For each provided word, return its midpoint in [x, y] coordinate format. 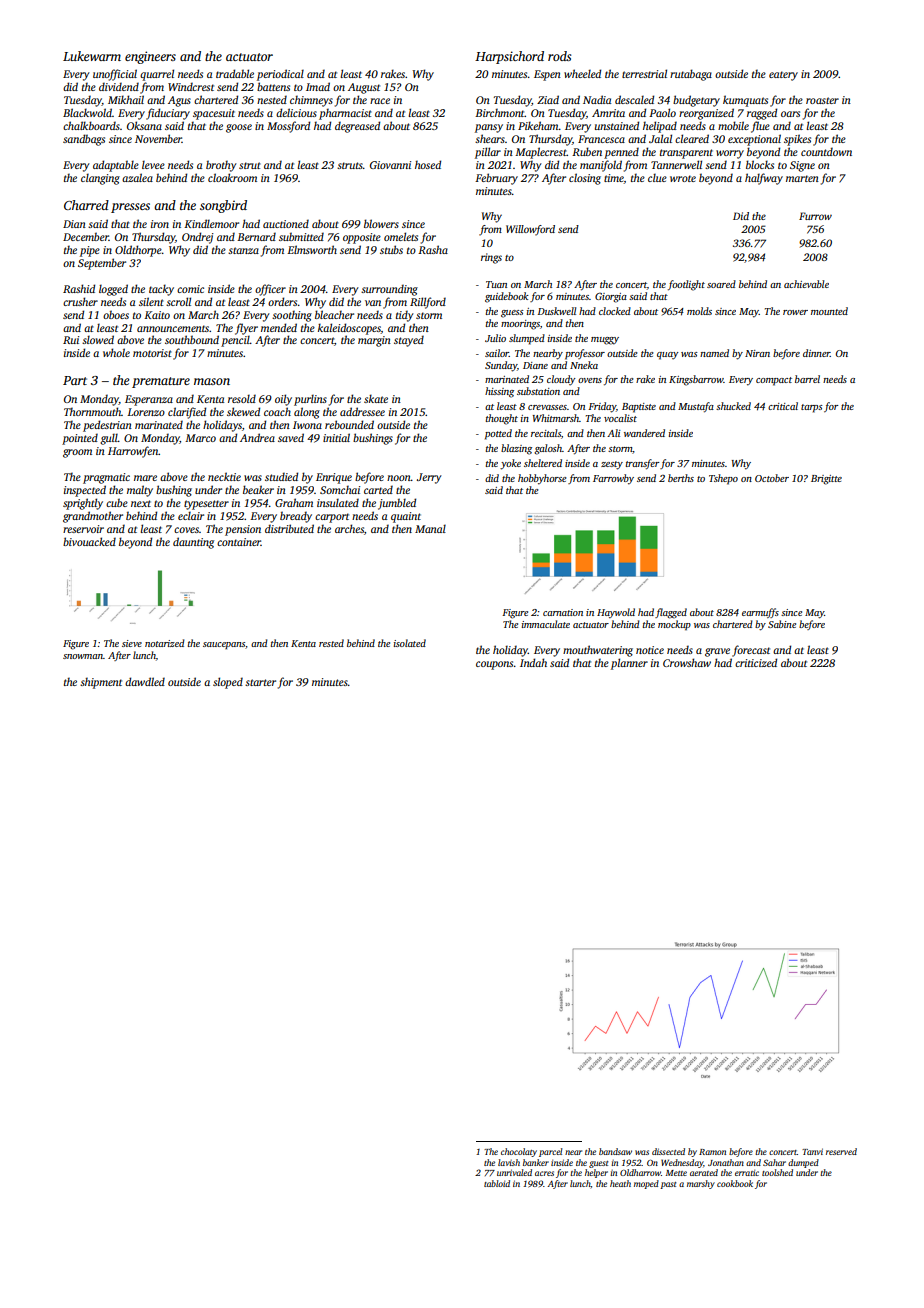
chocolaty [519, 1152]
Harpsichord [509, 57]
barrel [807, 379]
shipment [101, 683]
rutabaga [691, 75]
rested [331, 643]
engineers [150, 57]
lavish [509, 1162]
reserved [841, 1151]
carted [378, 489]
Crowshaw [687, 662]
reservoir [83, 529]
